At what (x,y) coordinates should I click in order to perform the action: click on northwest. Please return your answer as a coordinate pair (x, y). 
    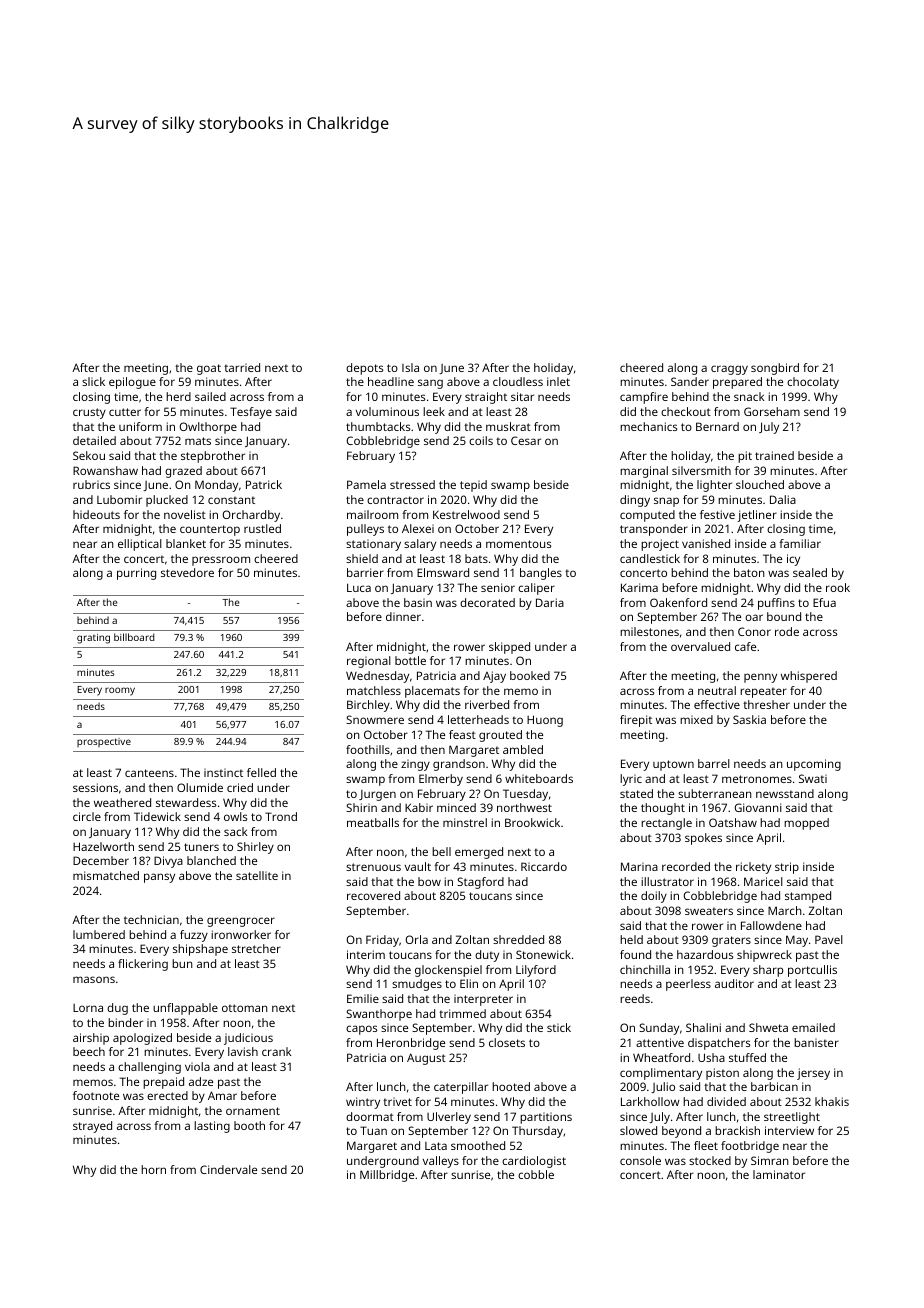
    Looking at the image, I should click on (524, 807).
